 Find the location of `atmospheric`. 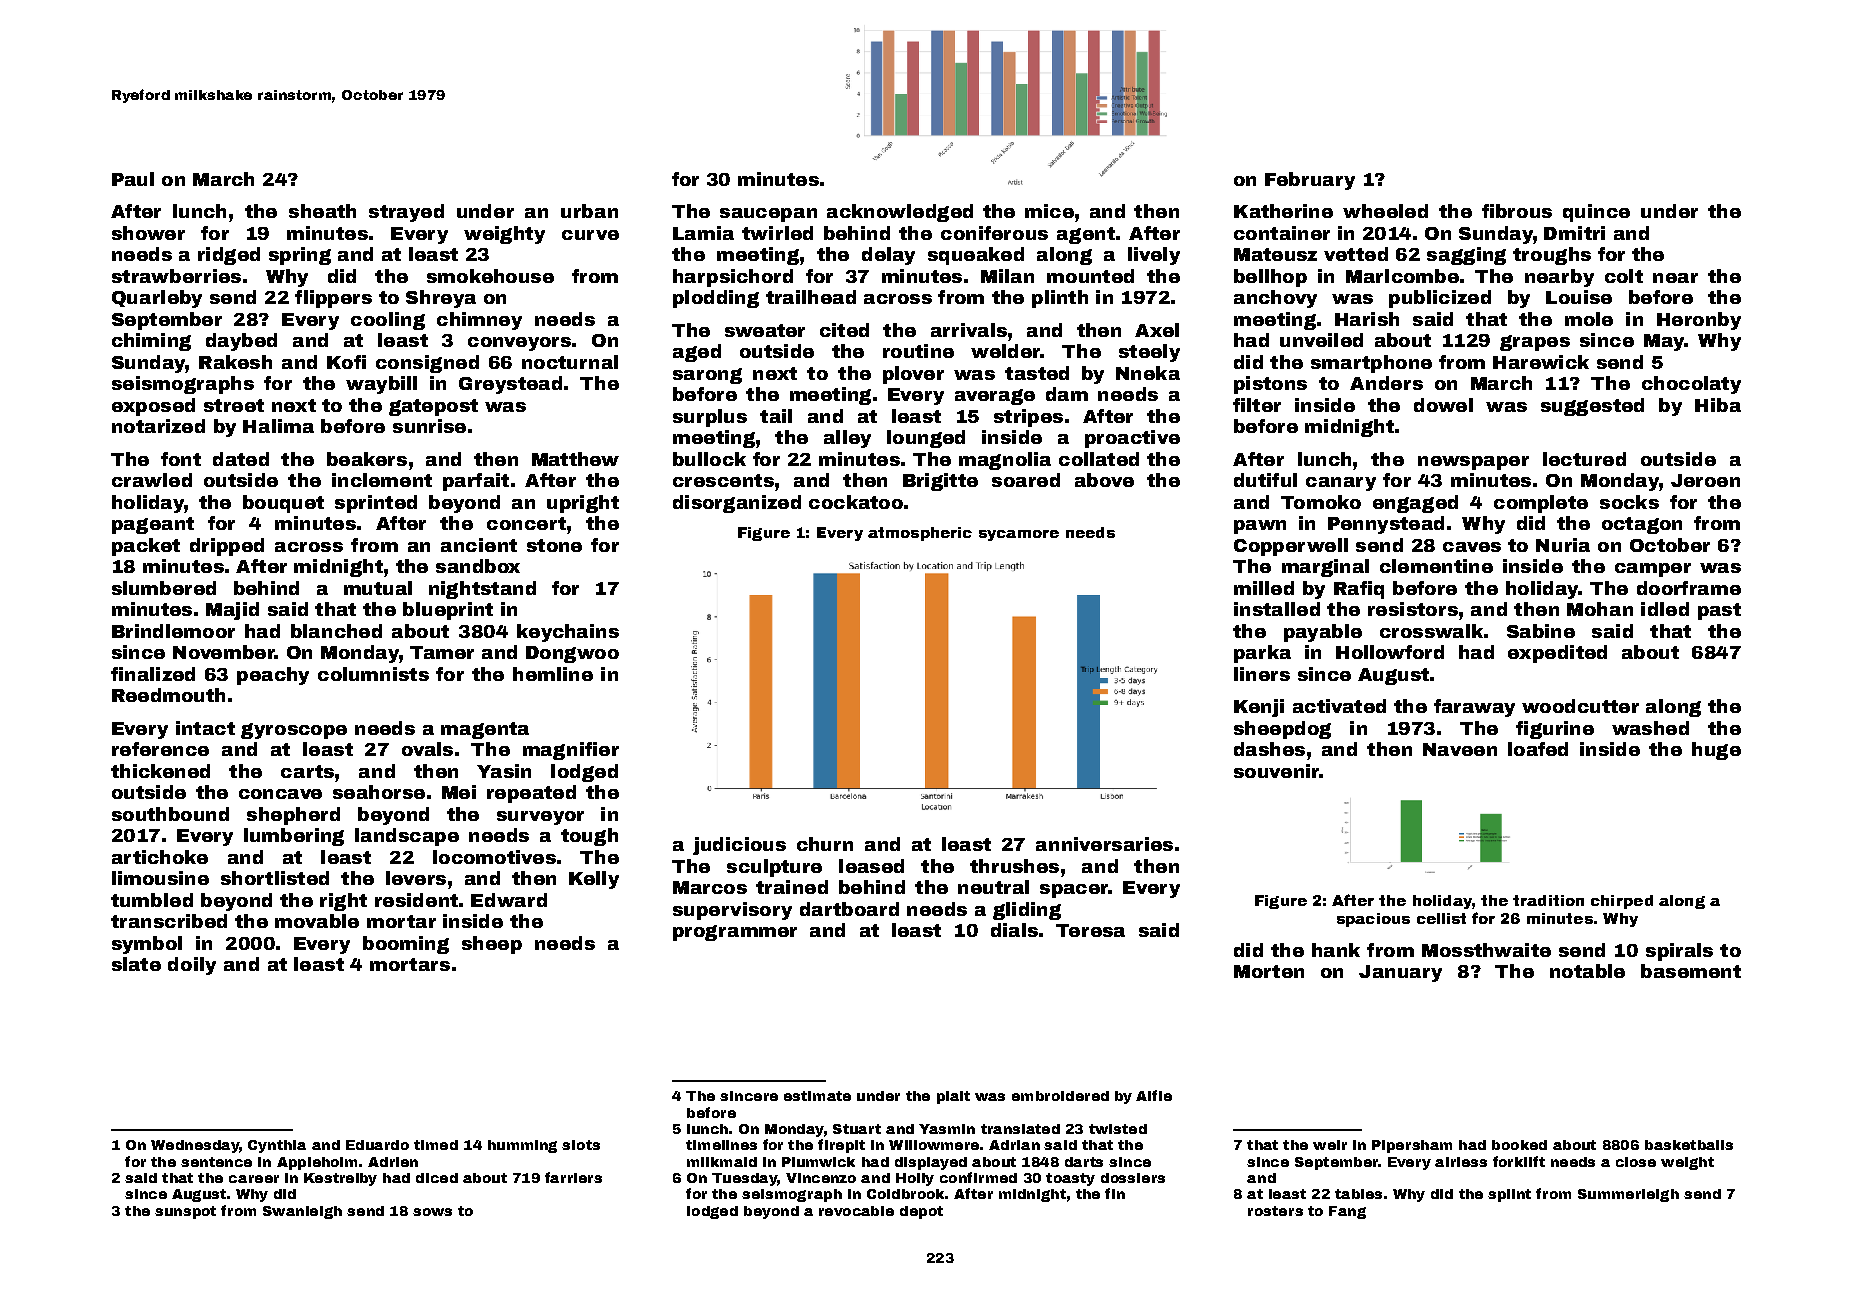

atmospheric is located at coordinates (920, 534).
